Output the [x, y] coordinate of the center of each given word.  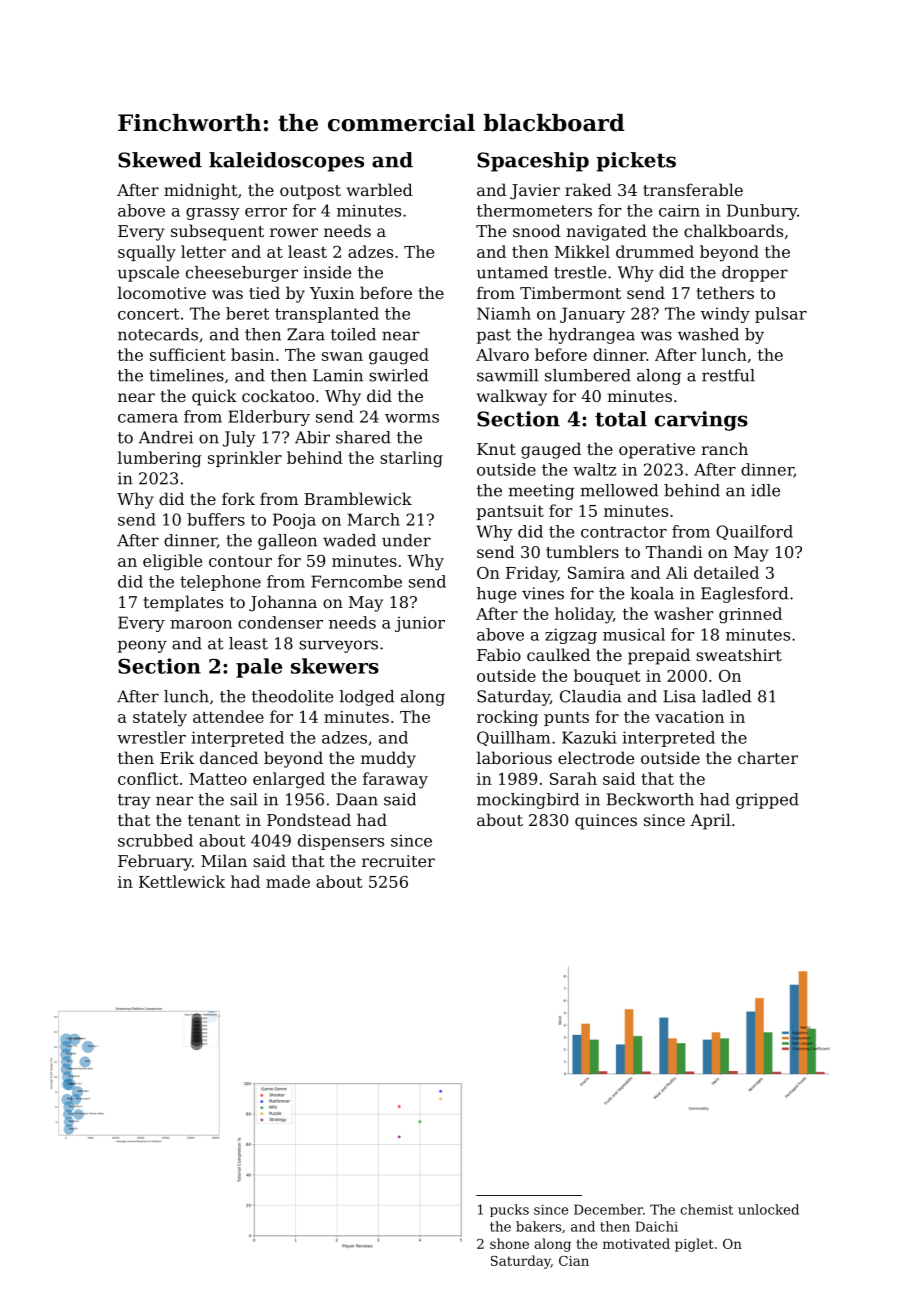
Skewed [160, 160]
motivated [636, 1243]
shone [509, 1243]
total [621, 419]
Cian [574, 1261]
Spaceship [533, 162]
